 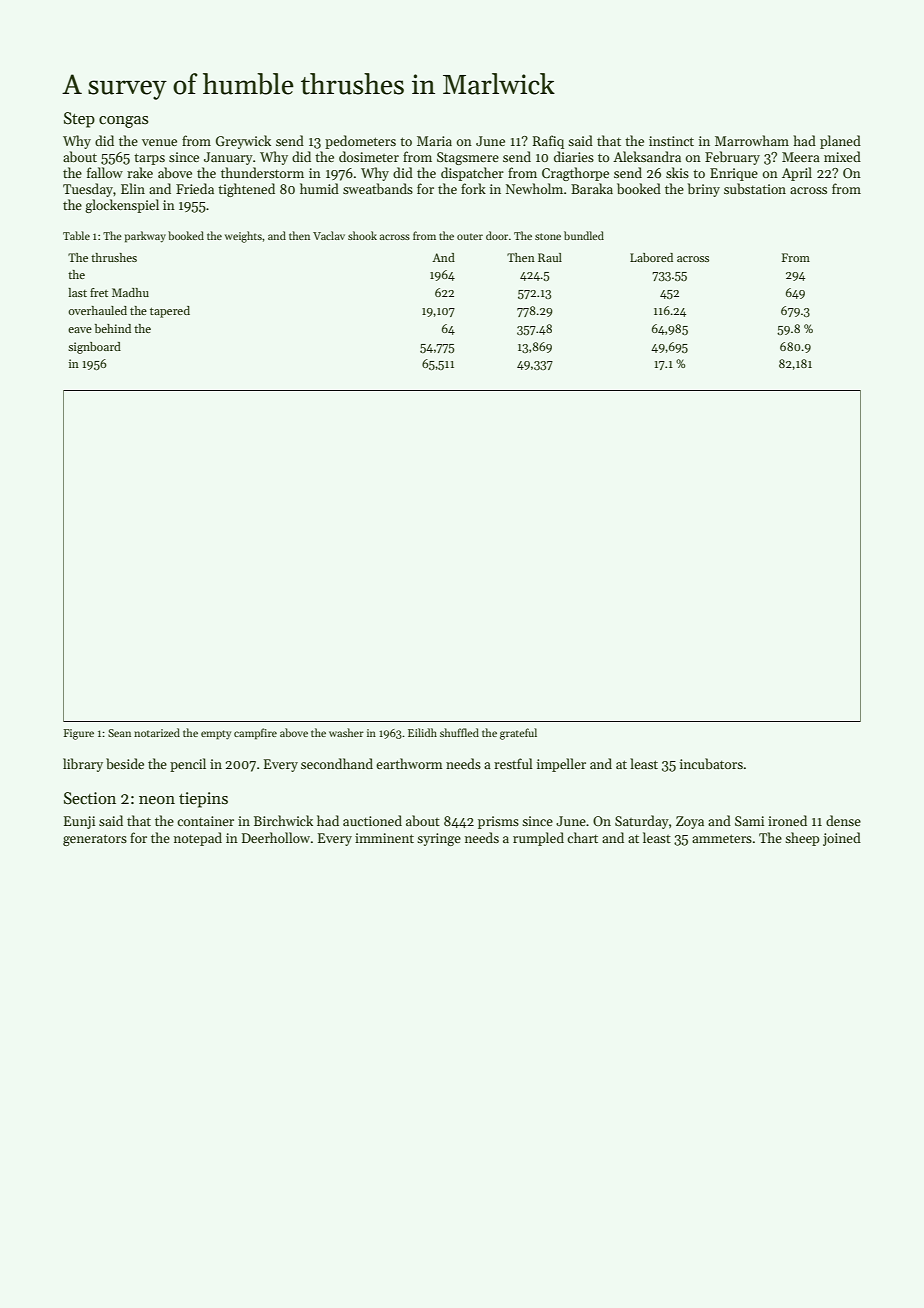 I want to click on prisms, so click(x=498, y=822).
